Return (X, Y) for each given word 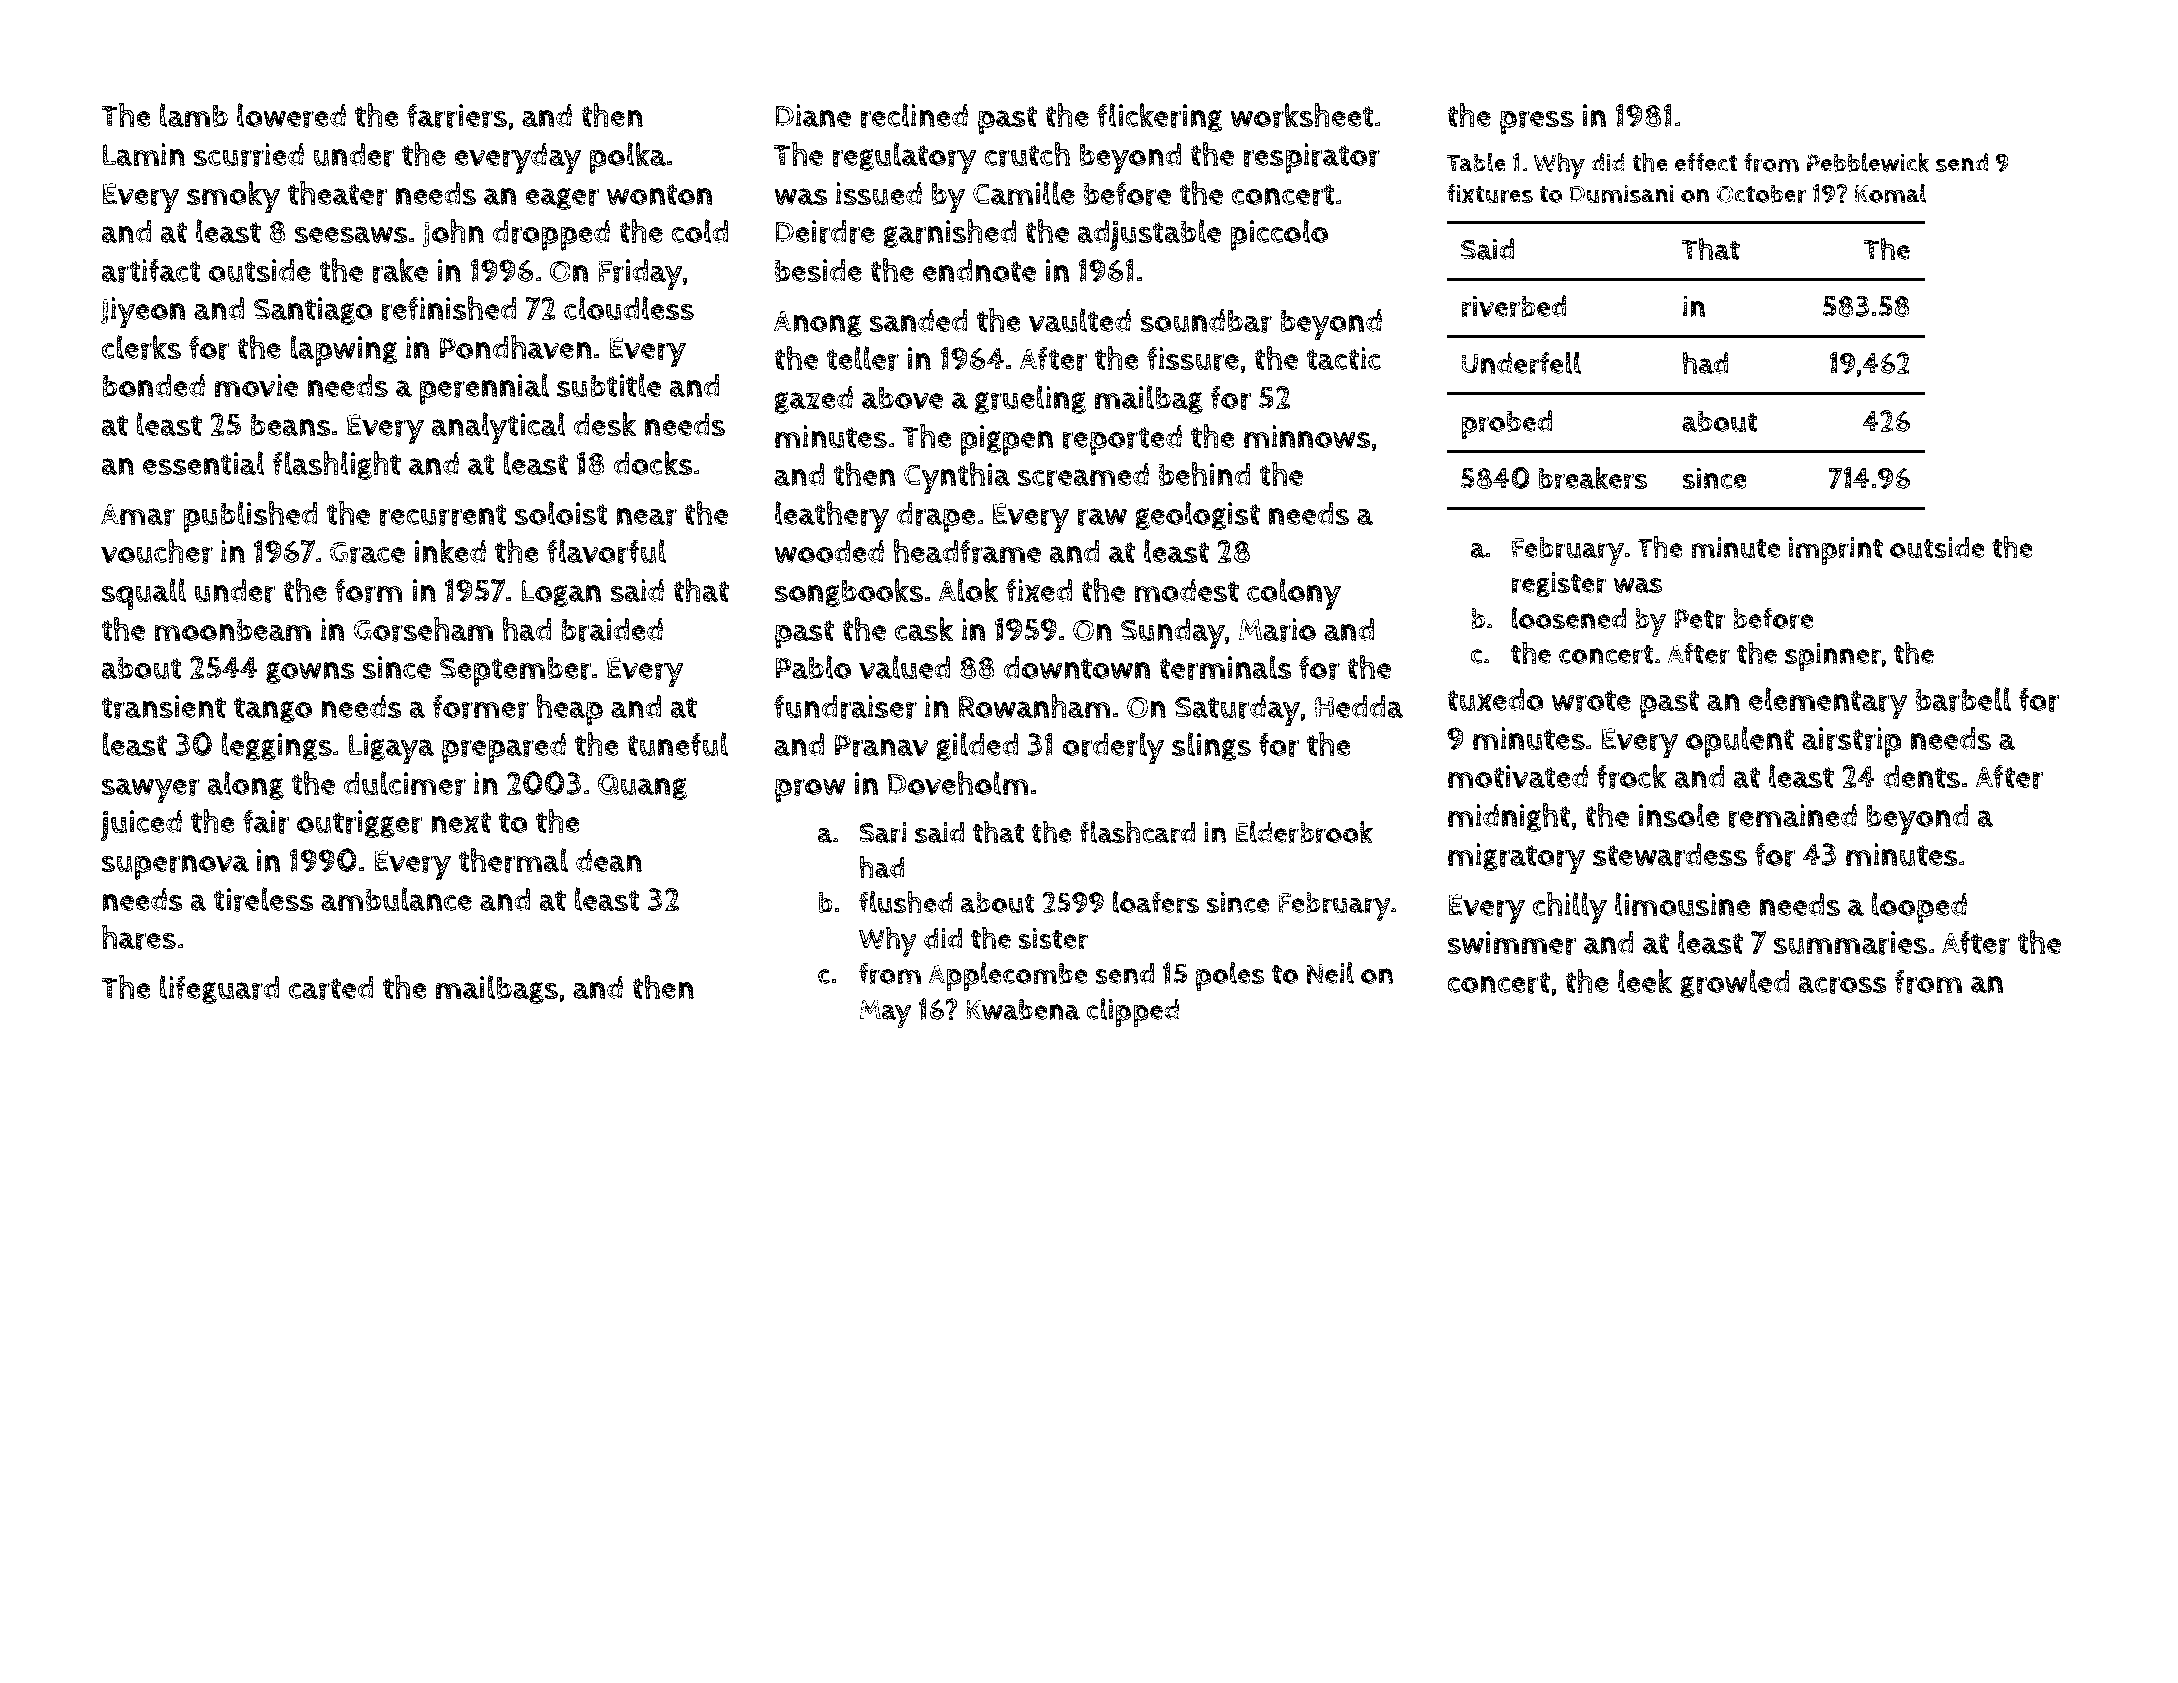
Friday (640, 275)
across (1842, 985)
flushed (906, 902)
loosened (1569, 618)
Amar (138, 515)
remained (1793, 816)
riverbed (1514, 306)
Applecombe (1008, 976)
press (1537, 122)
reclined (914, 115)
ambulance (396, 899)
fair (266, 821)
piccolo (1279, 235)
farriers (457, 115)
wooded (829, 551)
